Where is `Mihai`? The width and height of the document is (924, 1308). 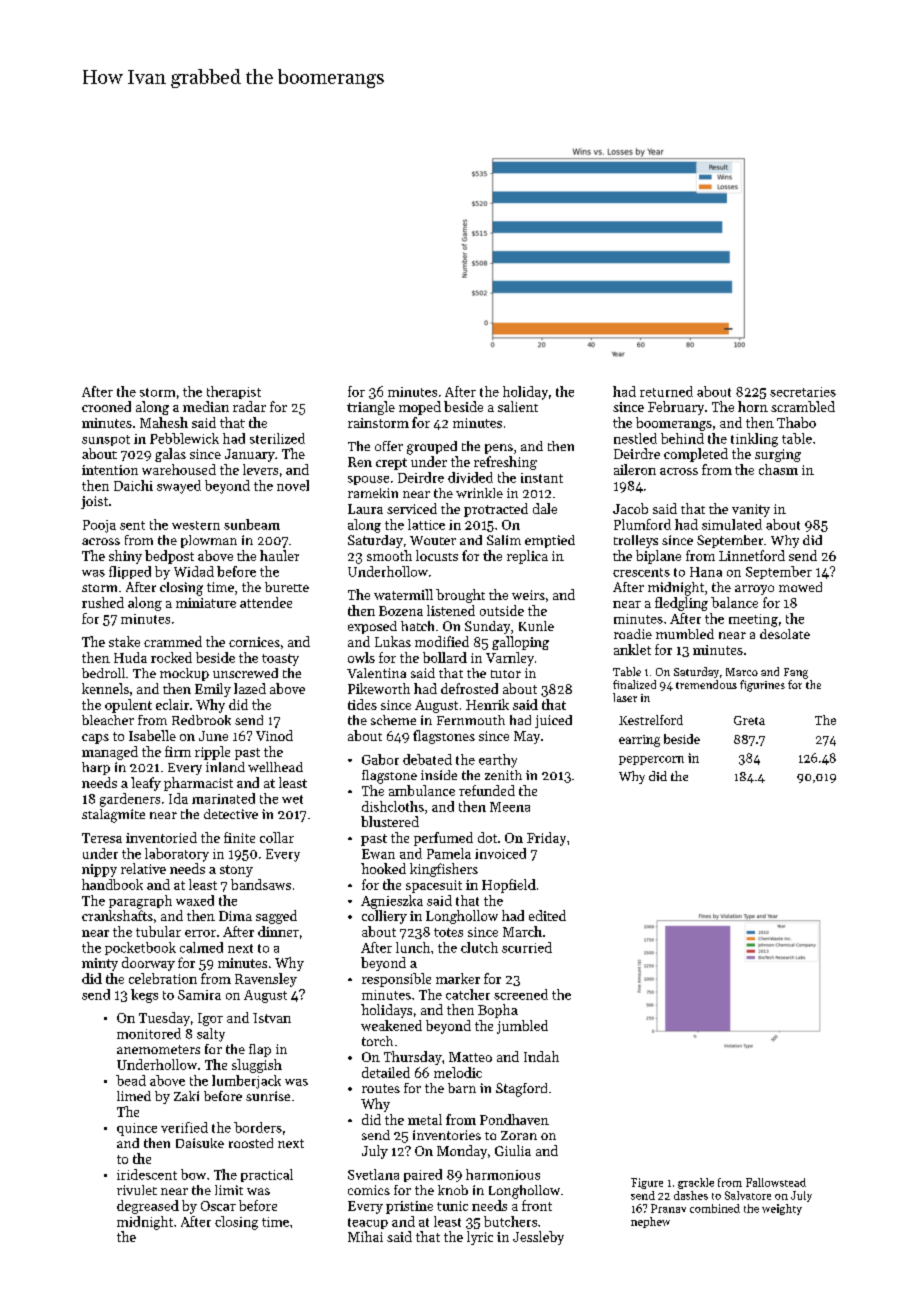
Mihai is located at coordinates (365, 1236).
